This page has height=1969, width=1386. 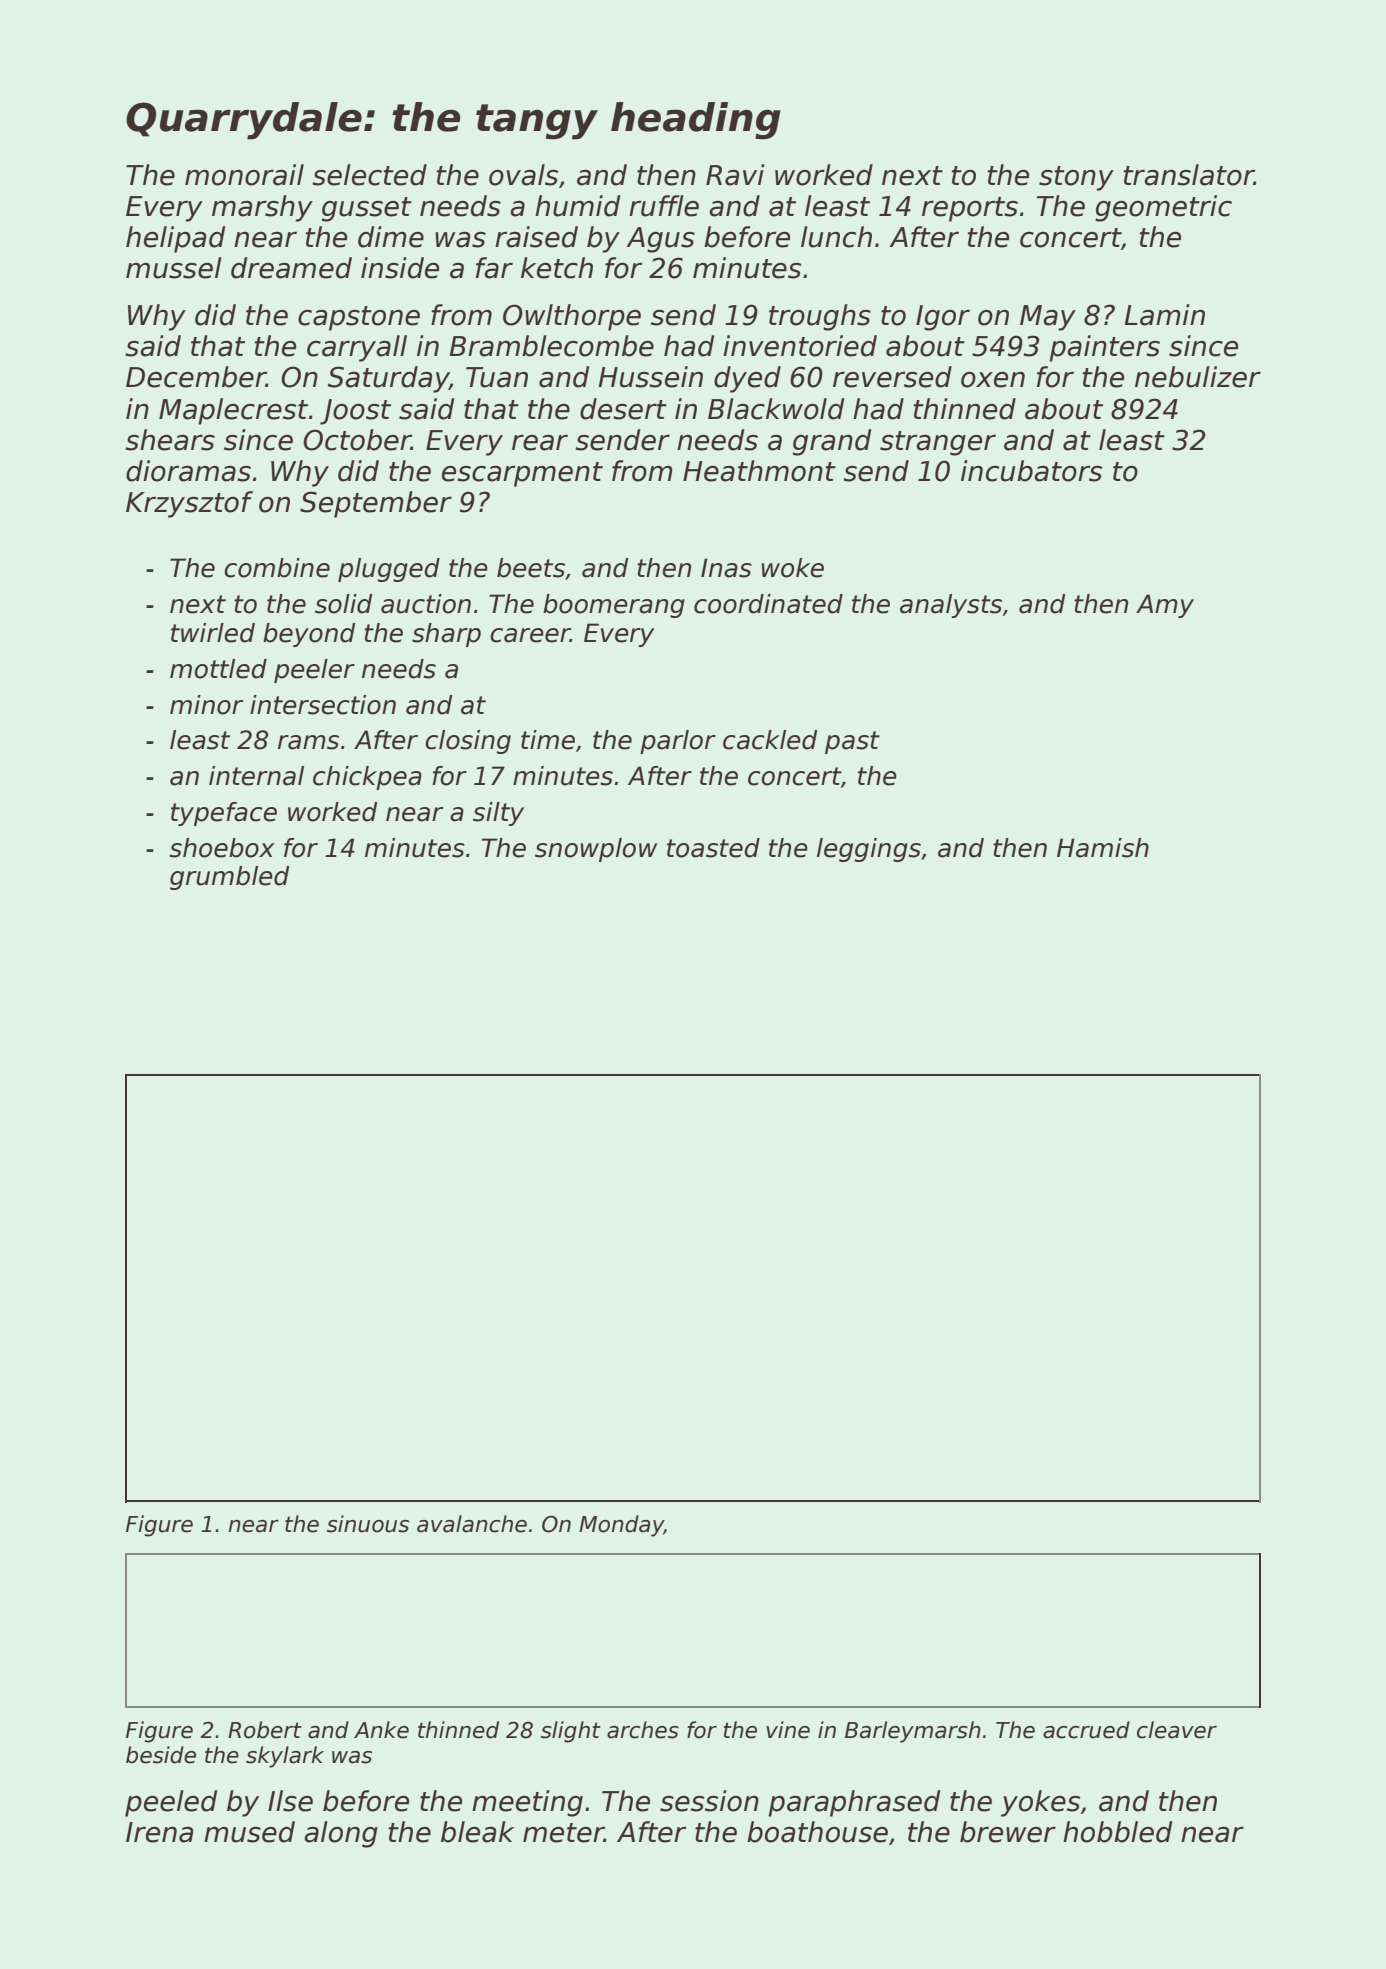 What do you see at coordinates (709, 1801) in the page?
I see `session` at bounding box center [709, 1801].
